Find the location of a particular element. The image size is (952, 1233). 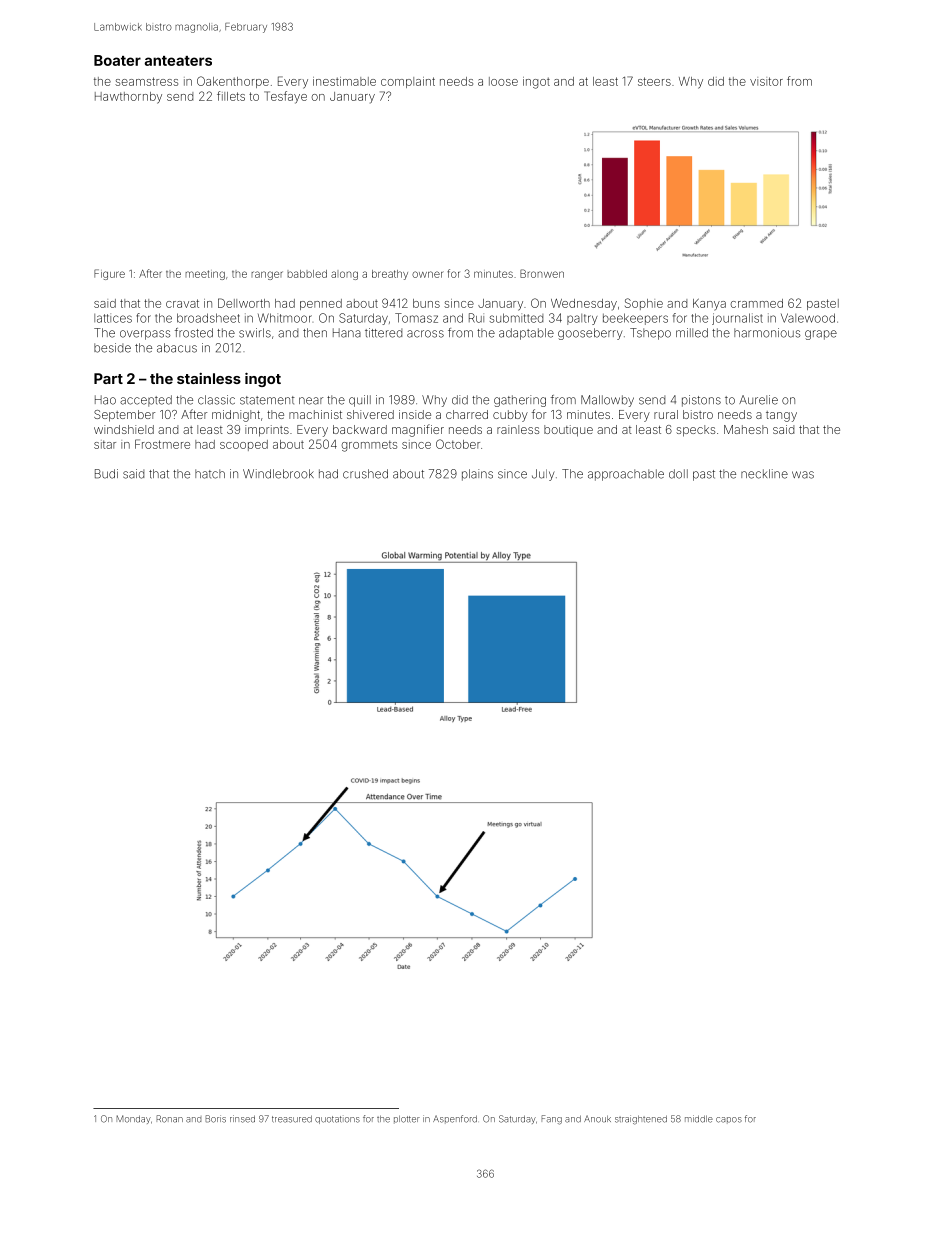

Valewood is located at coordinates (808, 318).
